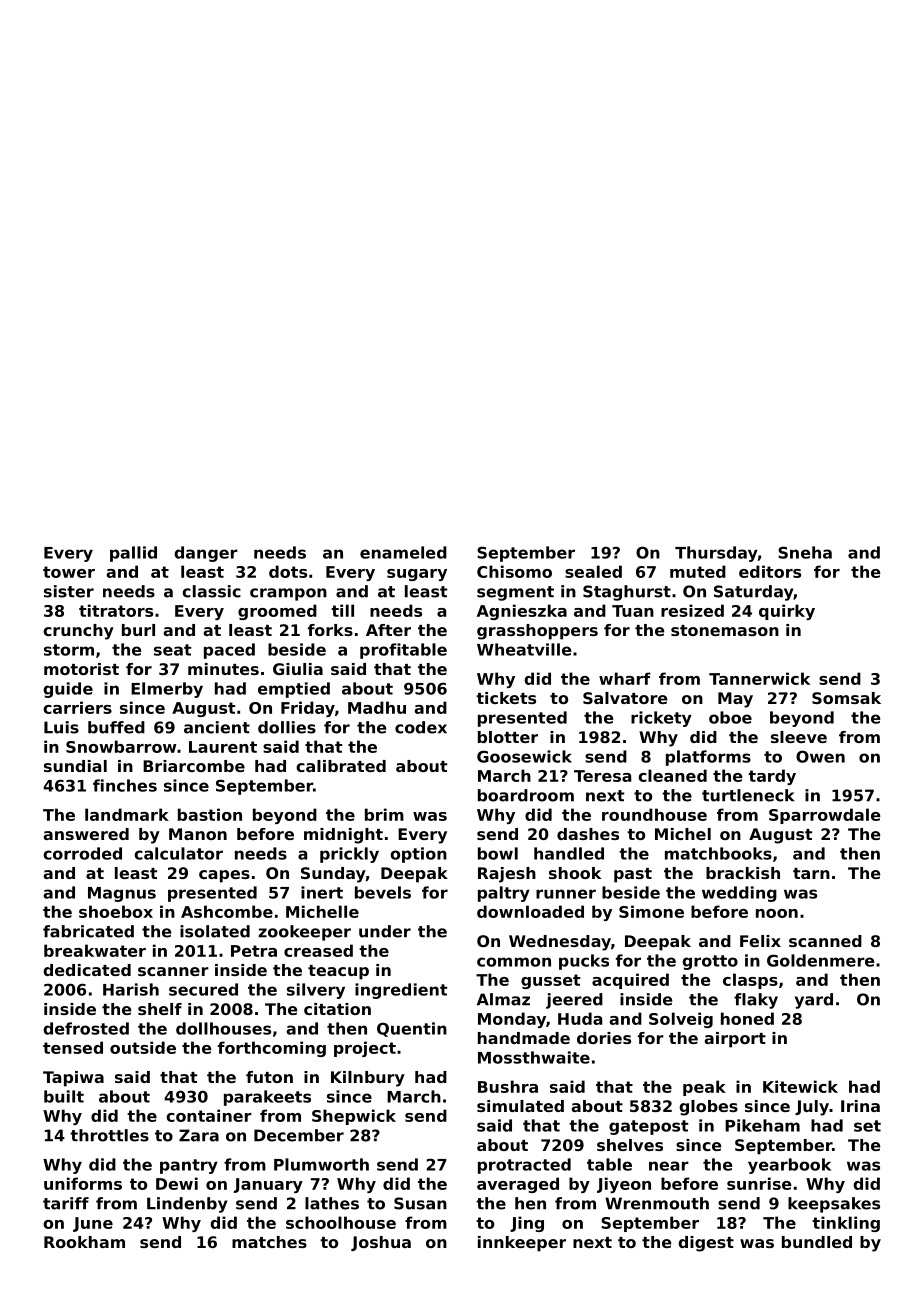 The image size is (924, 1308). Describe the element at coordinates (421, 727) in the screenshot. I see `codex` at that location.
